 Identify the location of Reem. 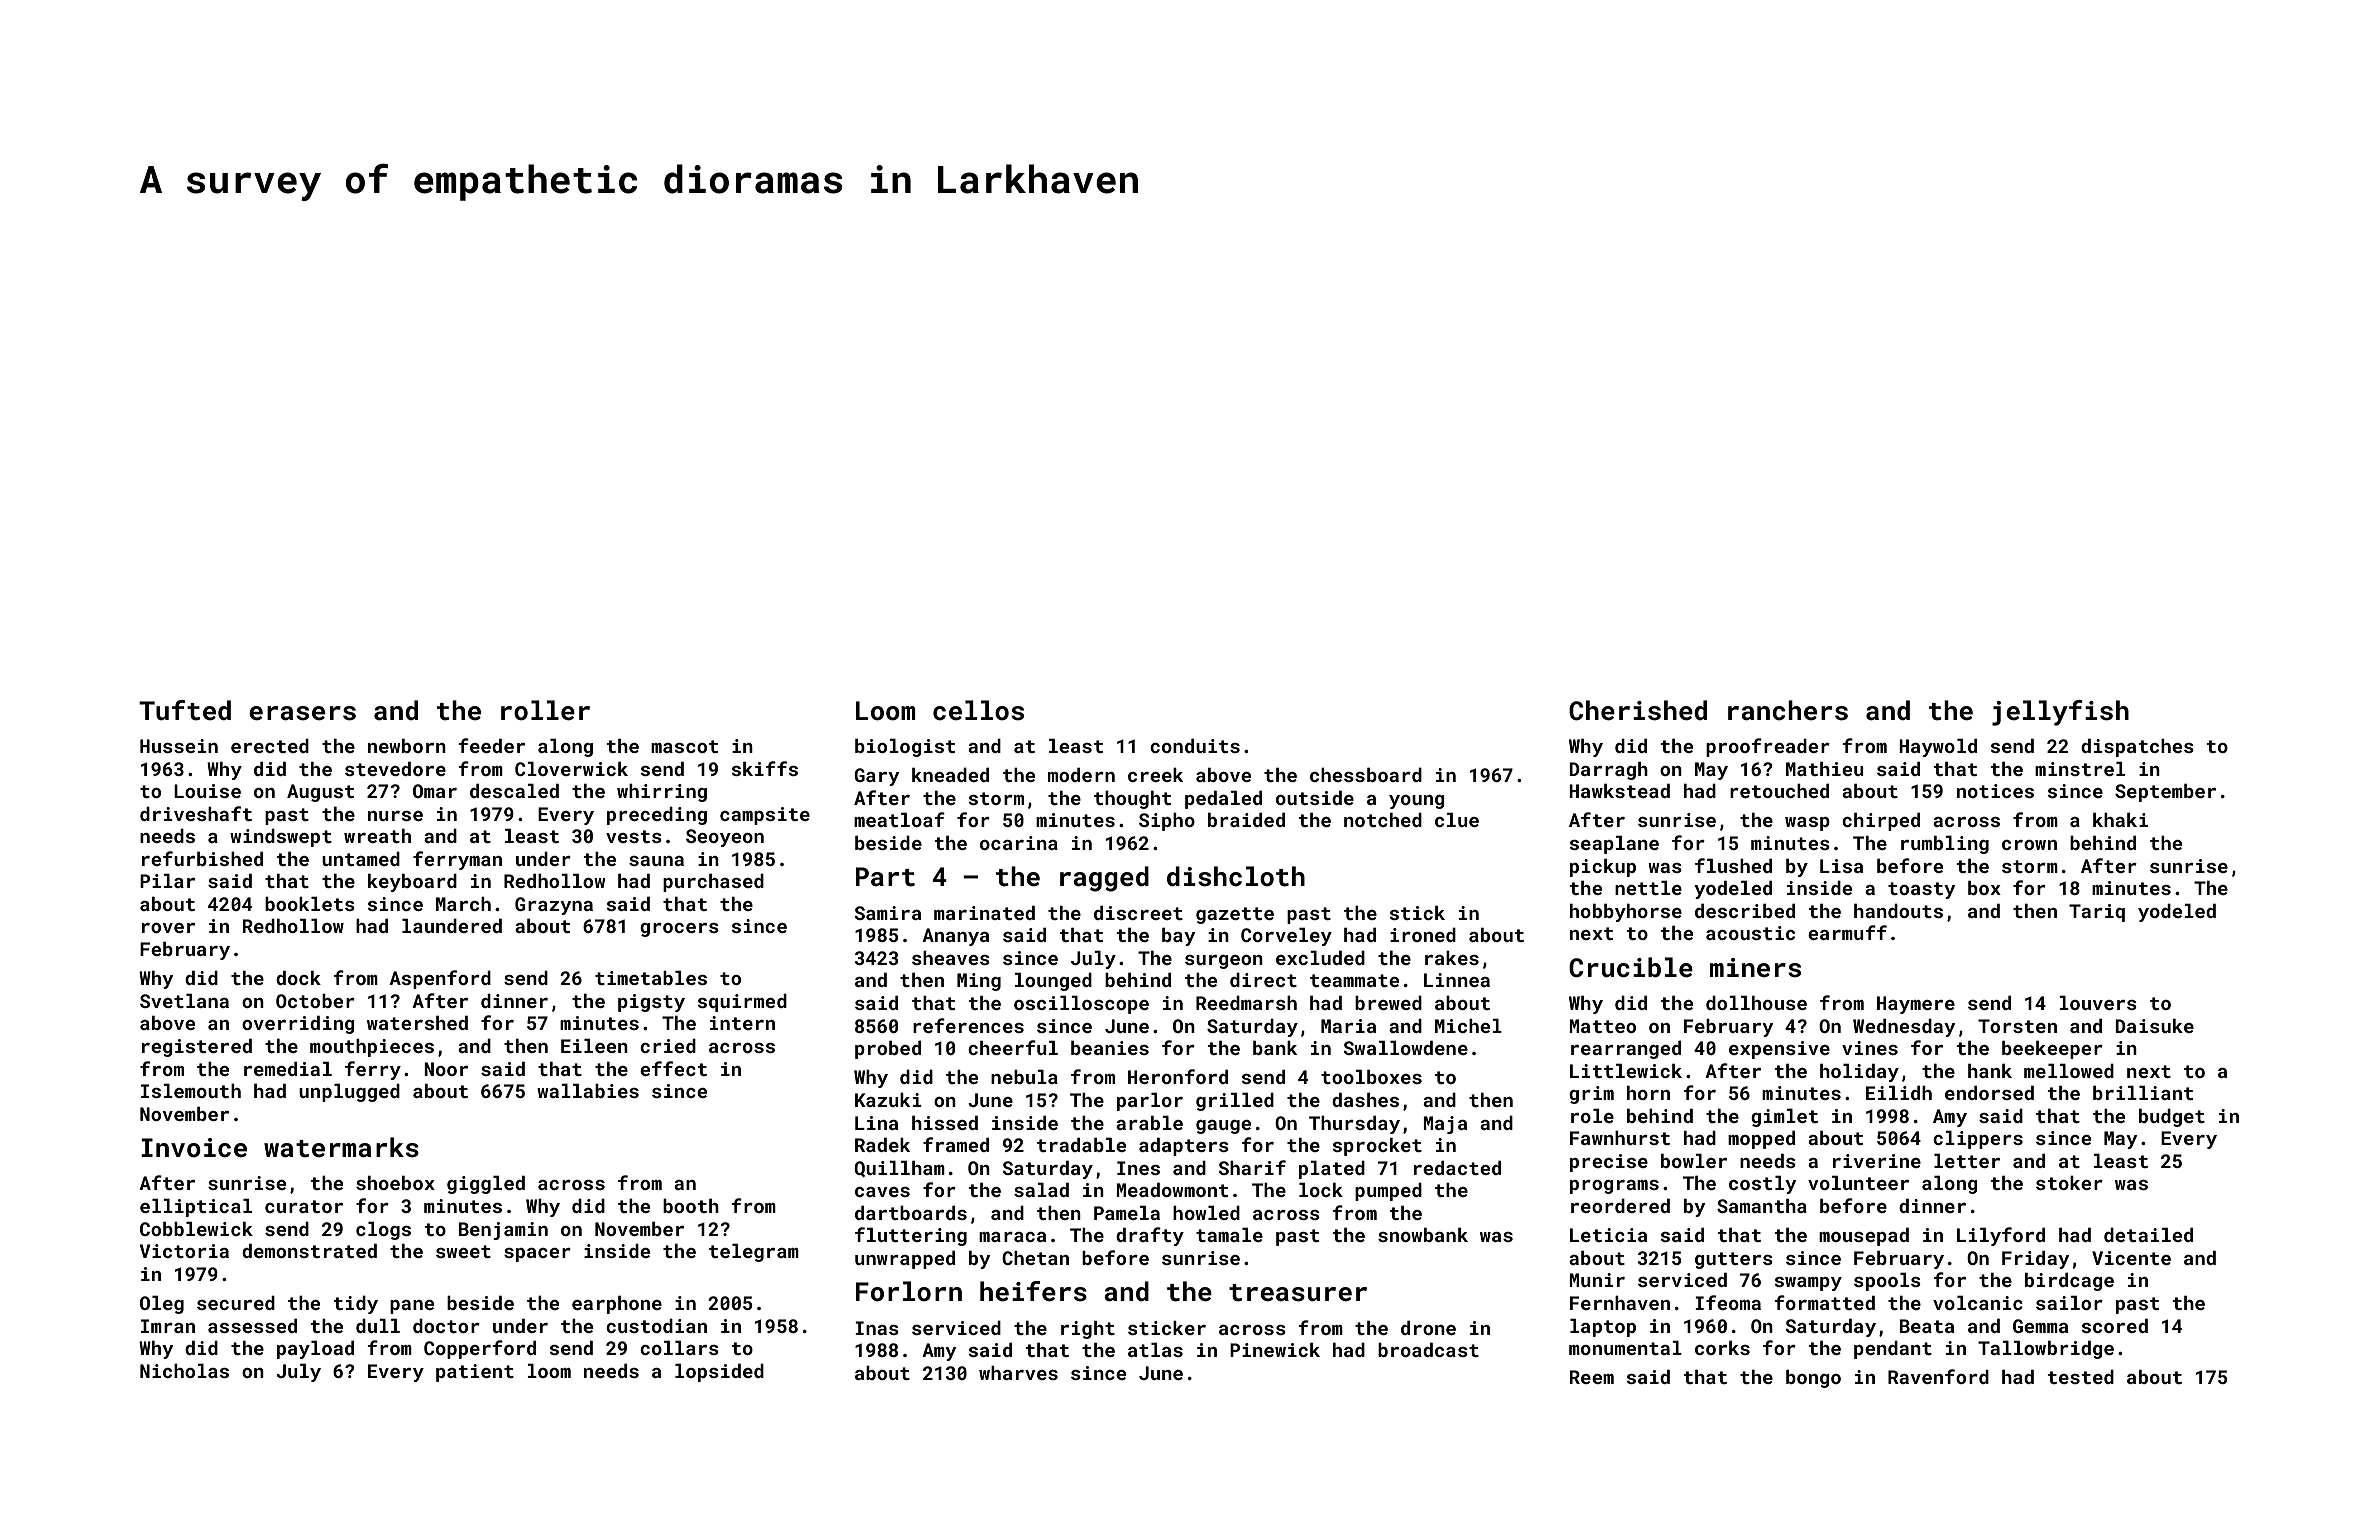
(1592, 1377).
